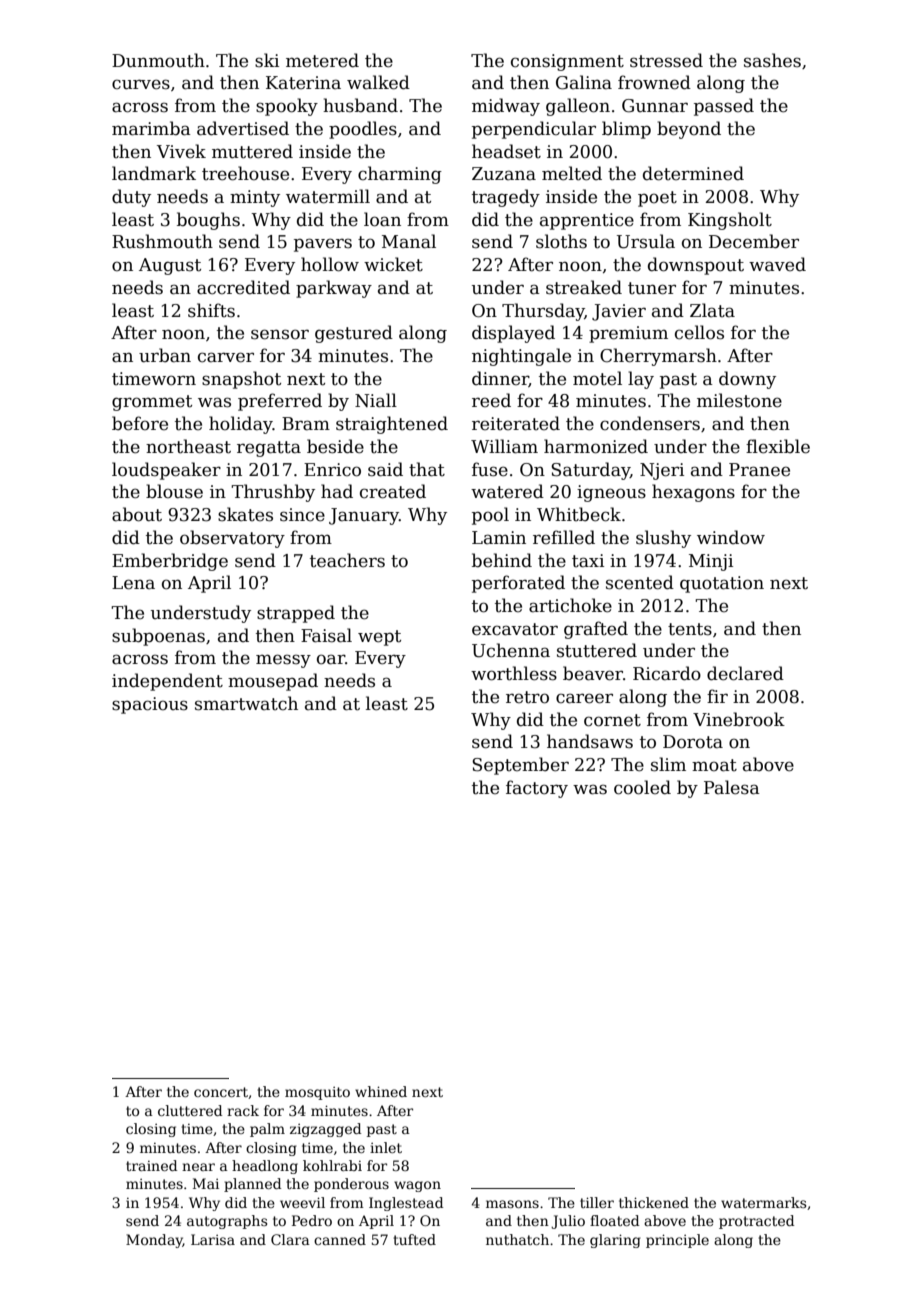  What do you see at coordinates (150, 705) in the screenshot?
I see `spacious` at bounding box center [150, 705].
